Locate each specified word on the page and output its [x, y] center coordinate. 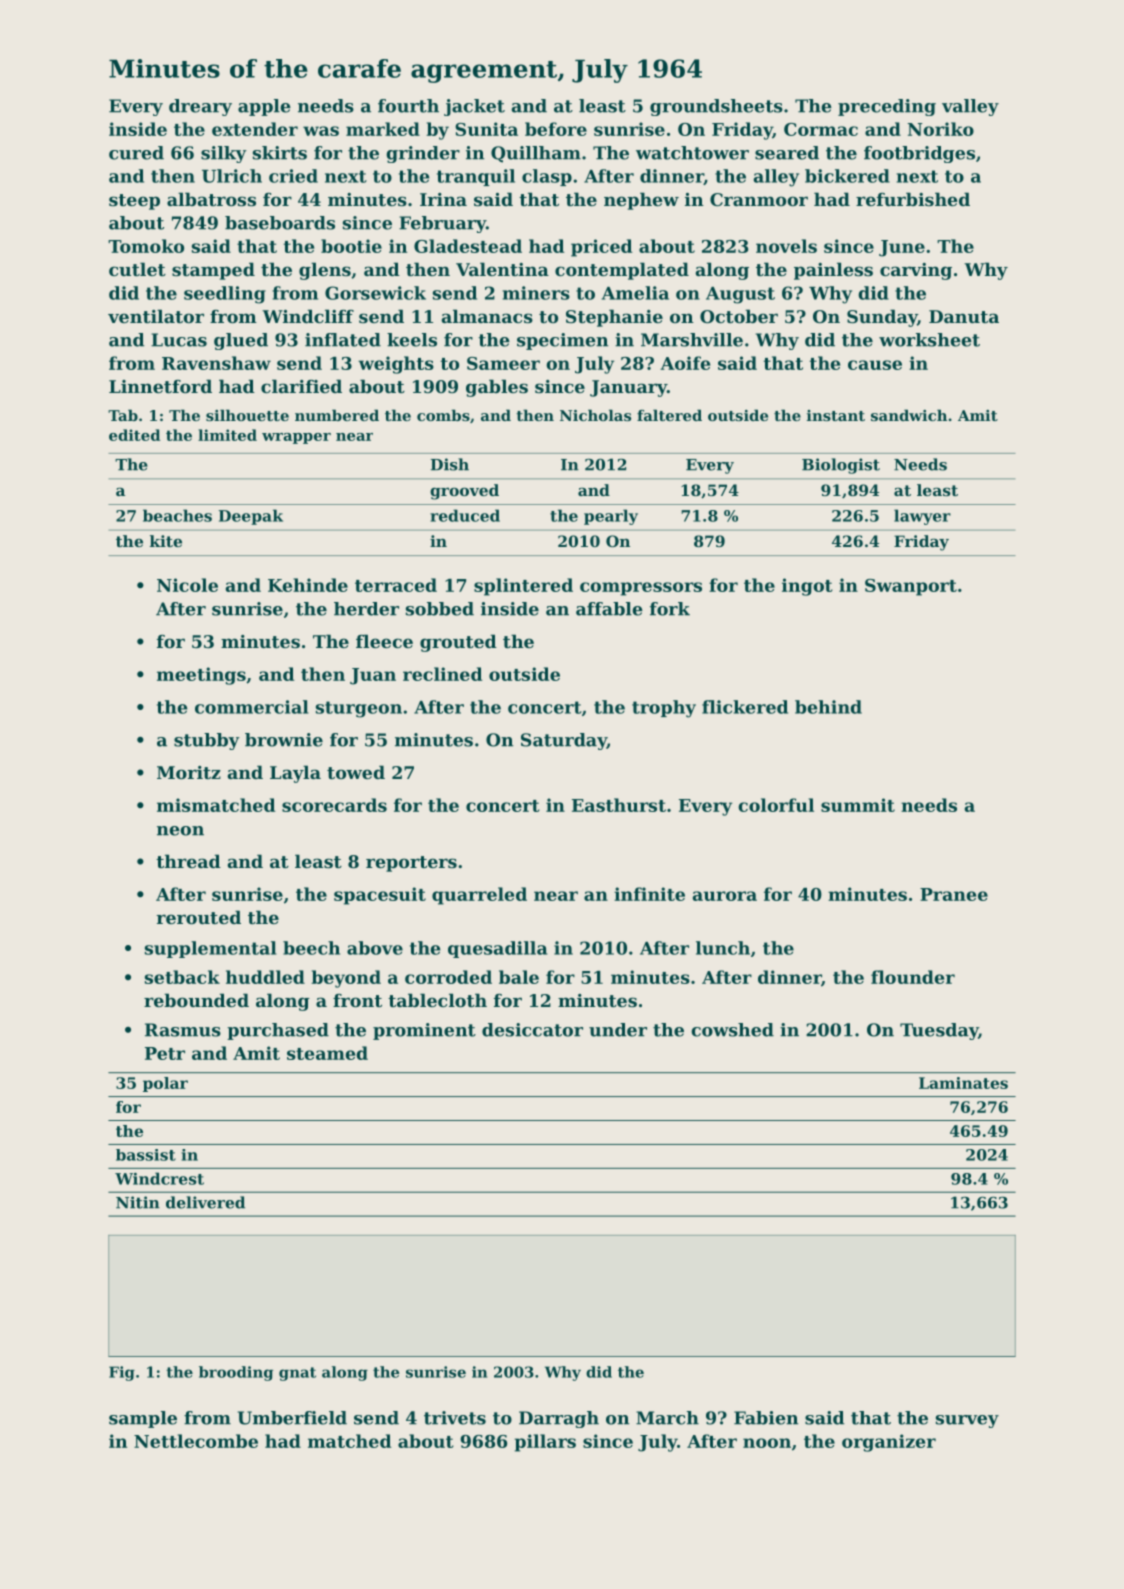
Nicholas [595, 415]
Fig [122, 1373]
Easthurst [619, 805]
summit [858, 805]
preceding [887, 107]
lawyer [922, 517]
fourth [408, 106]
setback [182, 977]
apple [264, 107]
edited [134, 435]
